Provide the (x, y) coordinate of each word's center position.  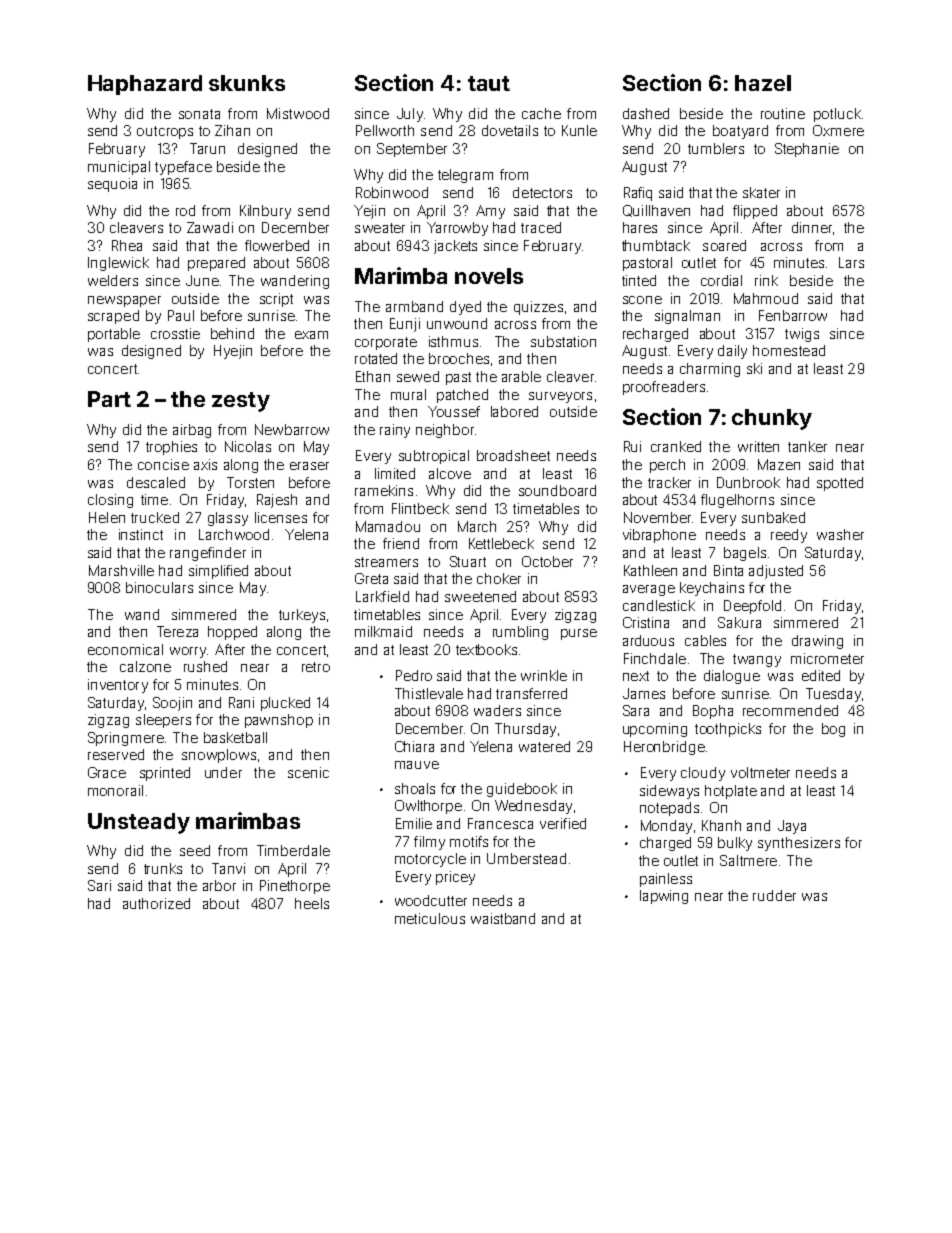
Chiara (414, 746)
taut (489, 83)
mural (408, 394)
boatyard (740, 132)
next (636, 676)
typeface (183, 168)
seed (195, 850)
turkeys (302, 616)
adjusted (776, 572)
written (758, 446)
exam (311, 335)
